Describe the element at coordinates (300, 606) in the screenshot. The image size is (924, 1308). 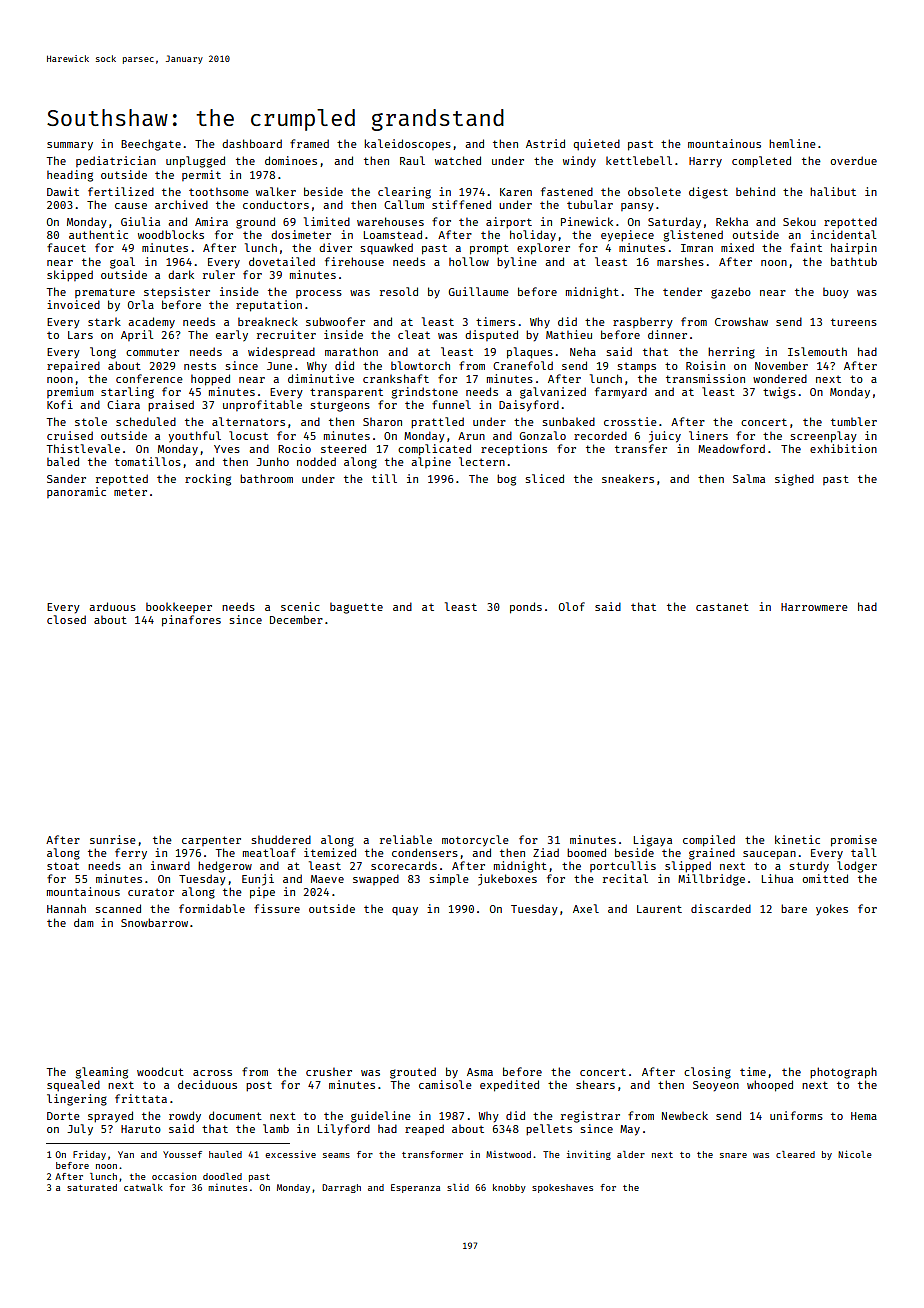
I see `scenic` at that location.
